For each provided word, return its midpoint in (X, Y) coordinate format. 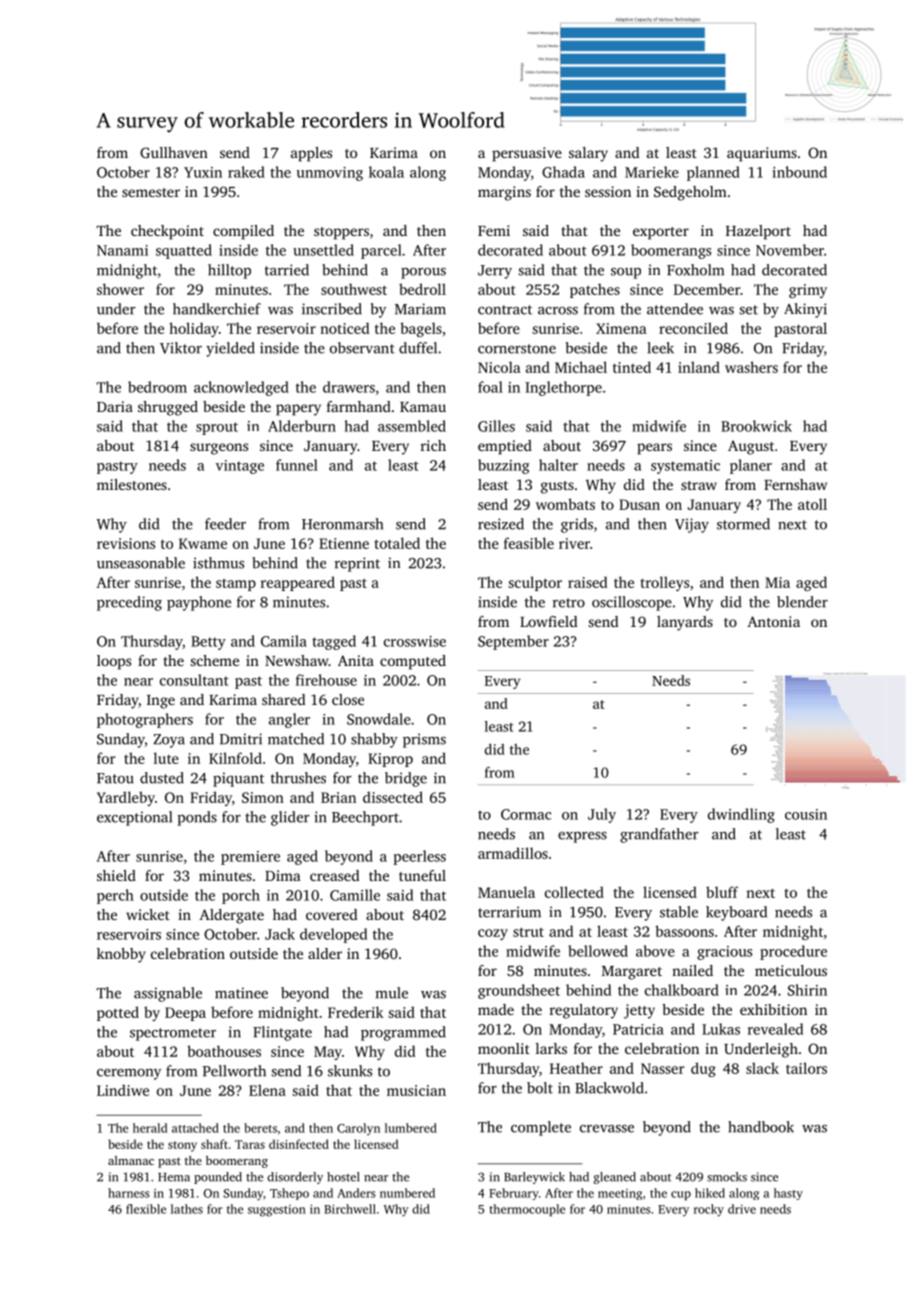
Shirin (807, 990)
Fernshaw (795, 484)
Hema (174, 1177)
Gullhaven (174, 152)
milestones (132, 484)
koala (386, 172)
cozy (493, 934)
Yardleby (126, 798)
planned (713, 173)
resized (501, 524)
